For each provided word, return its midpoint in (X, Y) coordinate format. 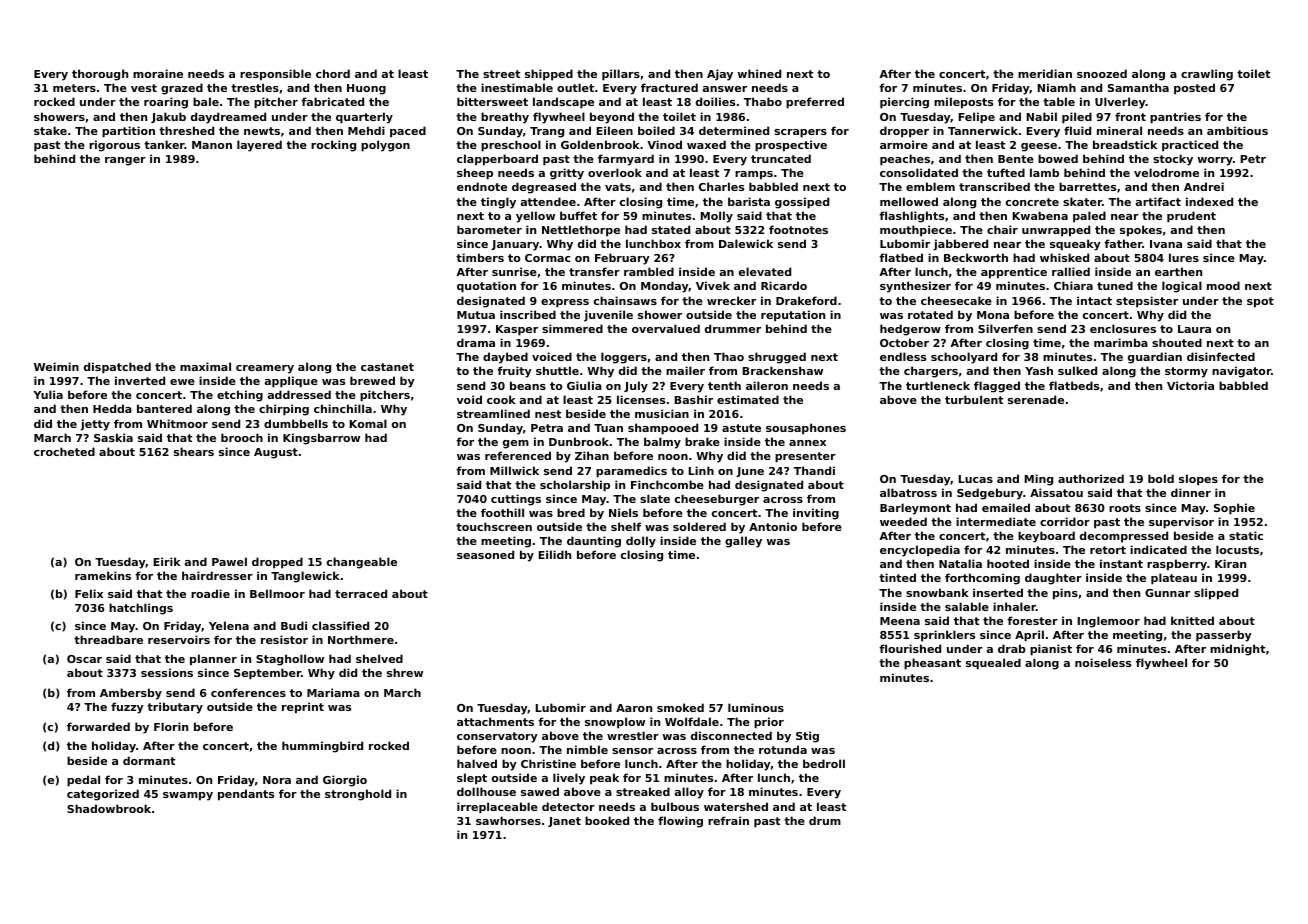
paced (408, 132)
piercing (904, 103)
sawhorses (508, 820)
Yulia (48, 394)
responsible (275, 75)
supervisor (1181, 523)
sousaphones (806, 429)
